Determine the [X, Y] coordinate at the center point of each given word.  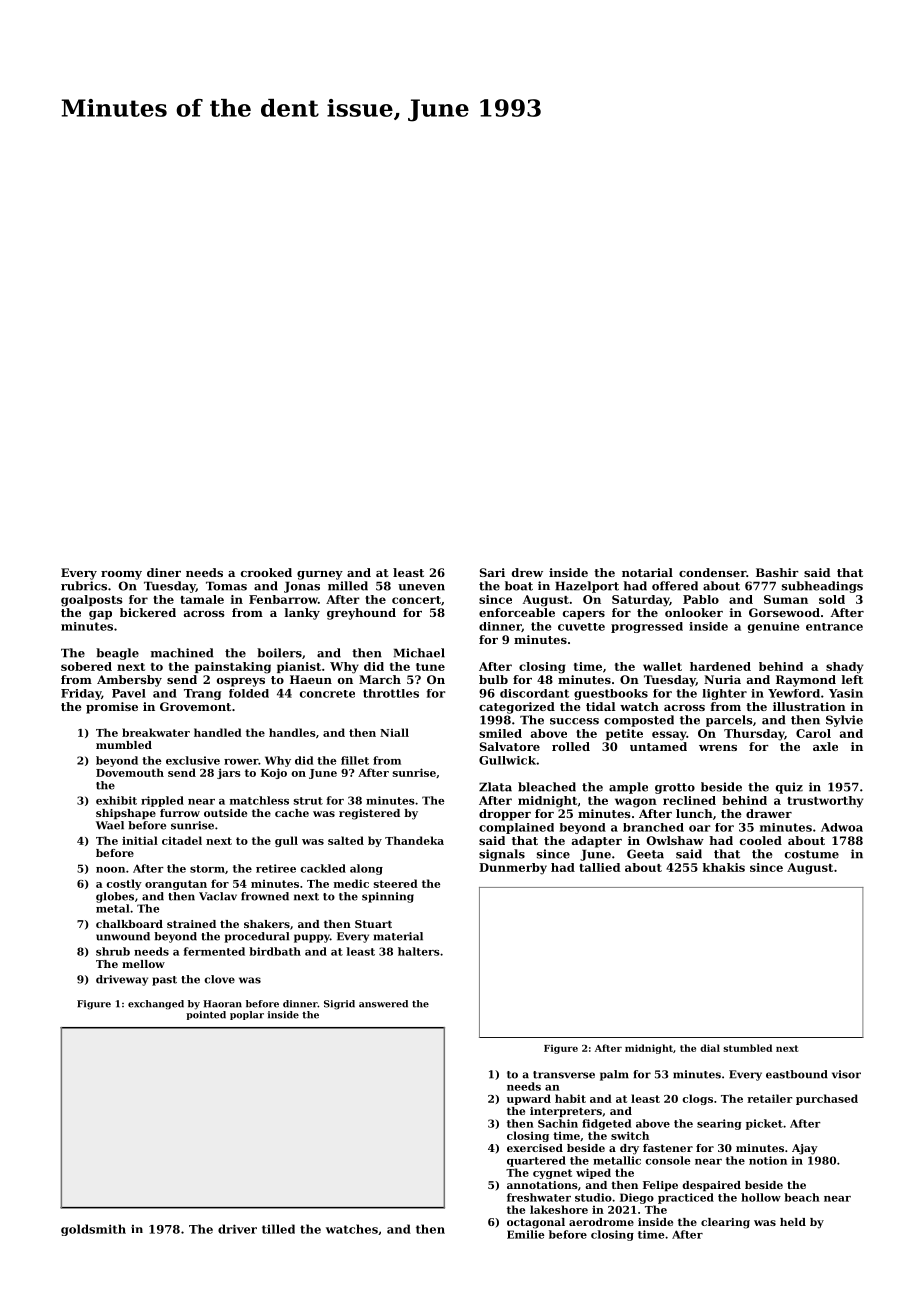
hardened [720, 666]
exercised [535, 1148]
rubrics [84, 586]
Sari [492, 572]
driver [237, 1229]
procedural [257, 937]
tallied [599, 867]
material [398, 936]
